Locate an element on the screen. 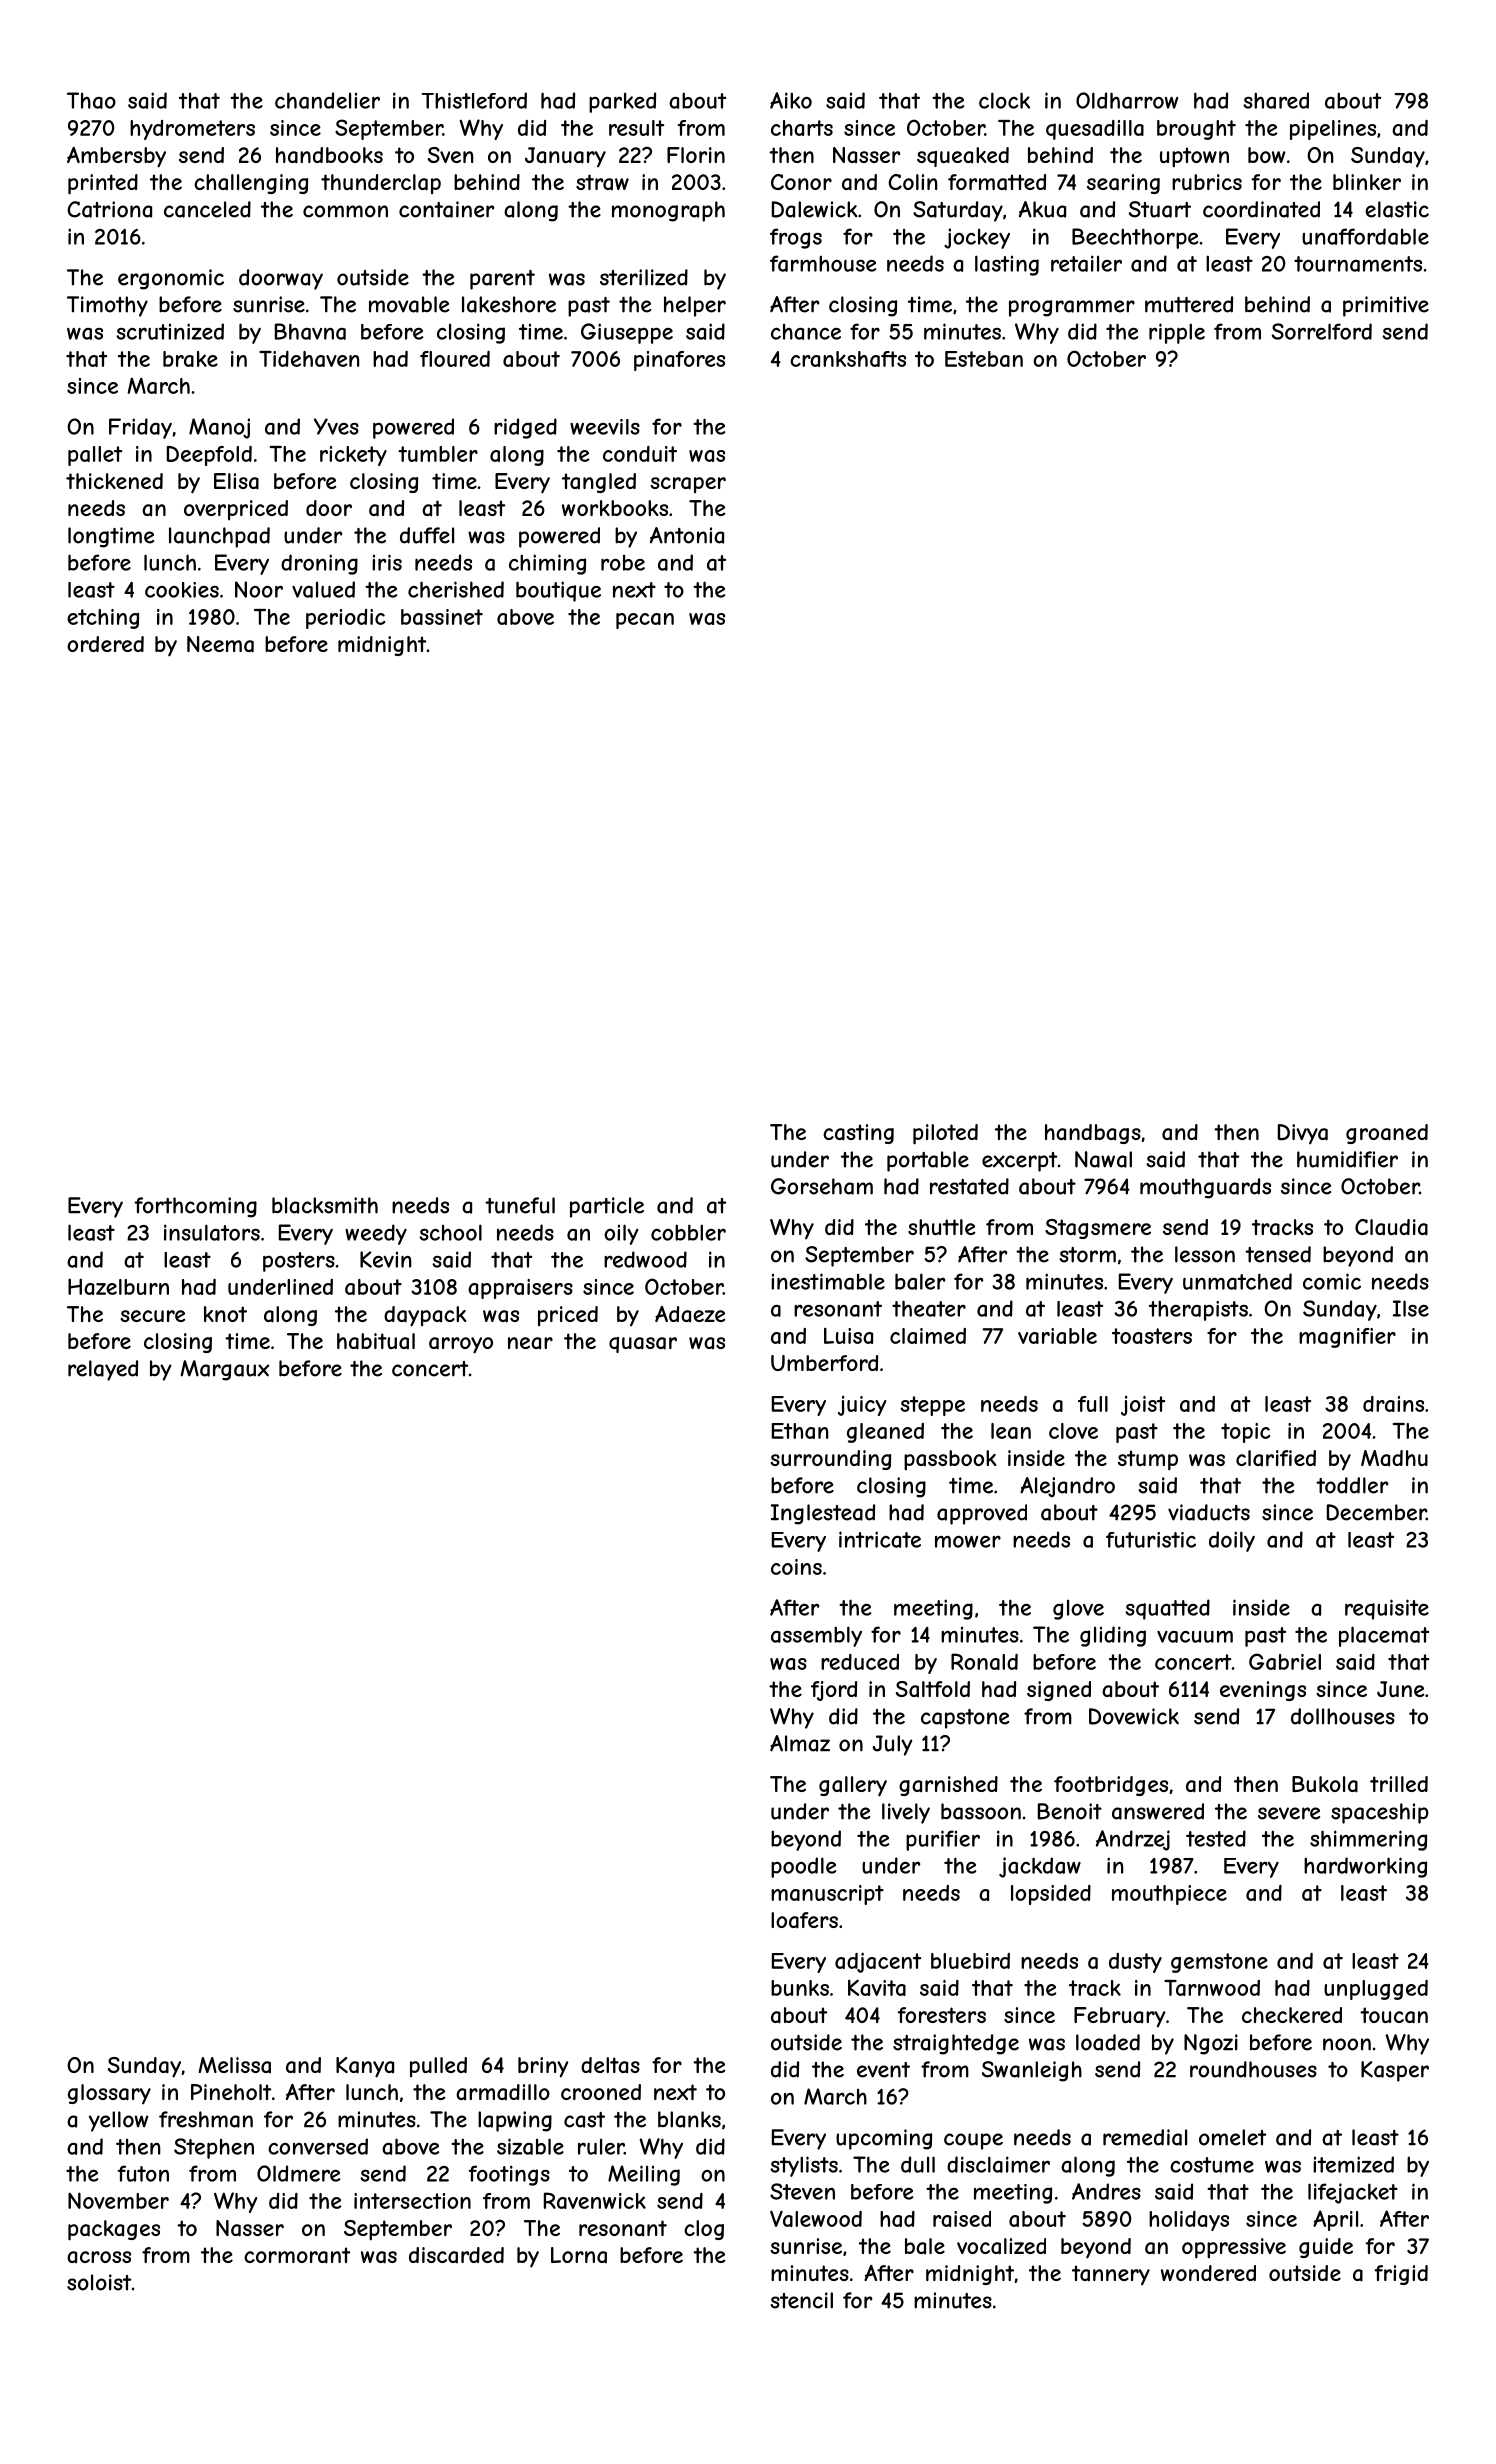  piloted is located at coordinates (945, 1134).
